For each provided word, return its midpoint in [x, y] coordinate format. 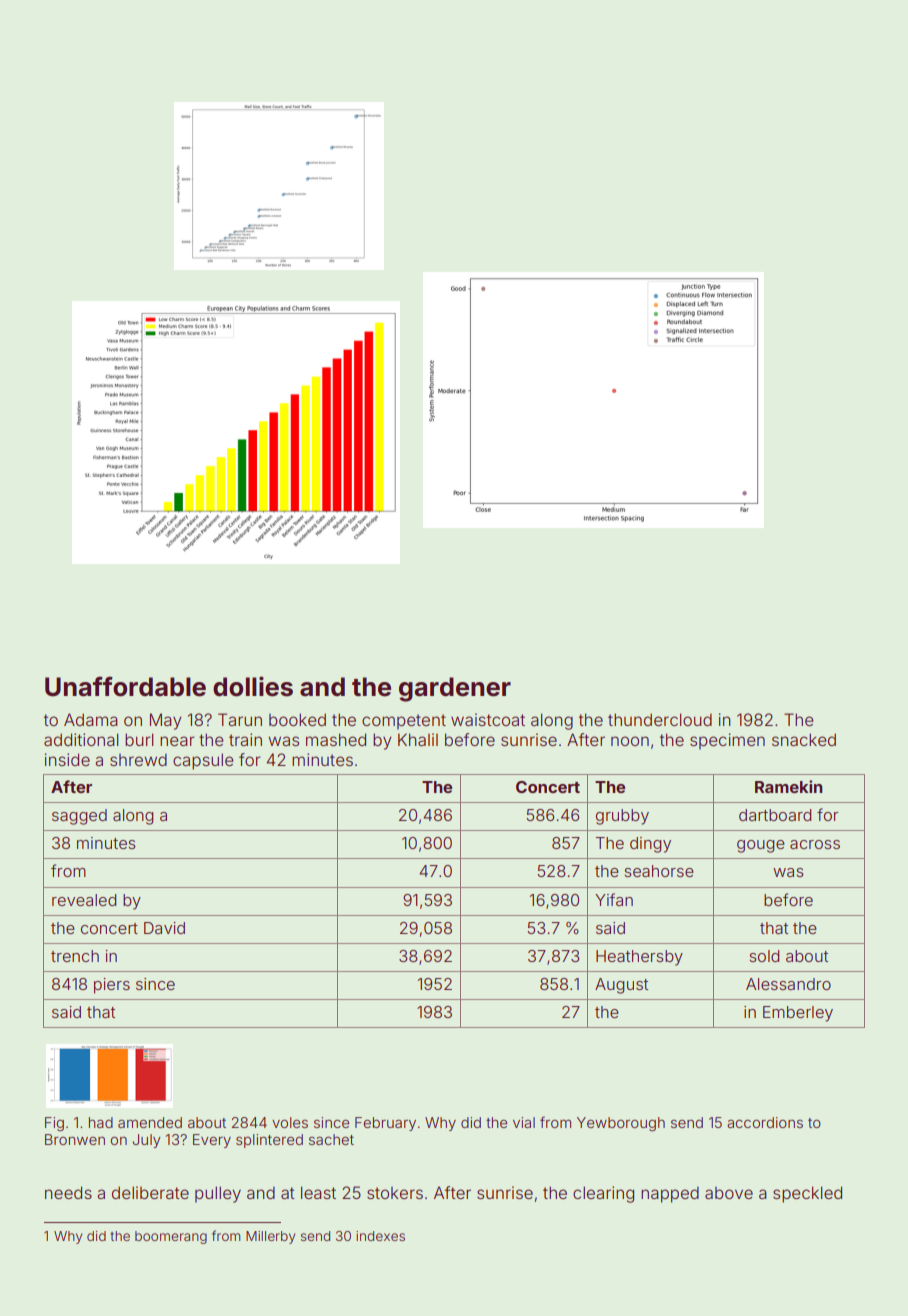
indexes [380, 1236]
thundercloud [660, 719]
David [164, 928]
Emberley [798, 1014]
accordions [765, 1122]
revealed [84, 900]
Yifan [614, 899]
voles [290, 1122]
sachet [331, 1139]
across [815, 844]
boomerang [171, 1237]
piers [112, 986]
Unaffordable [125, 686]
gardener [455, 689]
